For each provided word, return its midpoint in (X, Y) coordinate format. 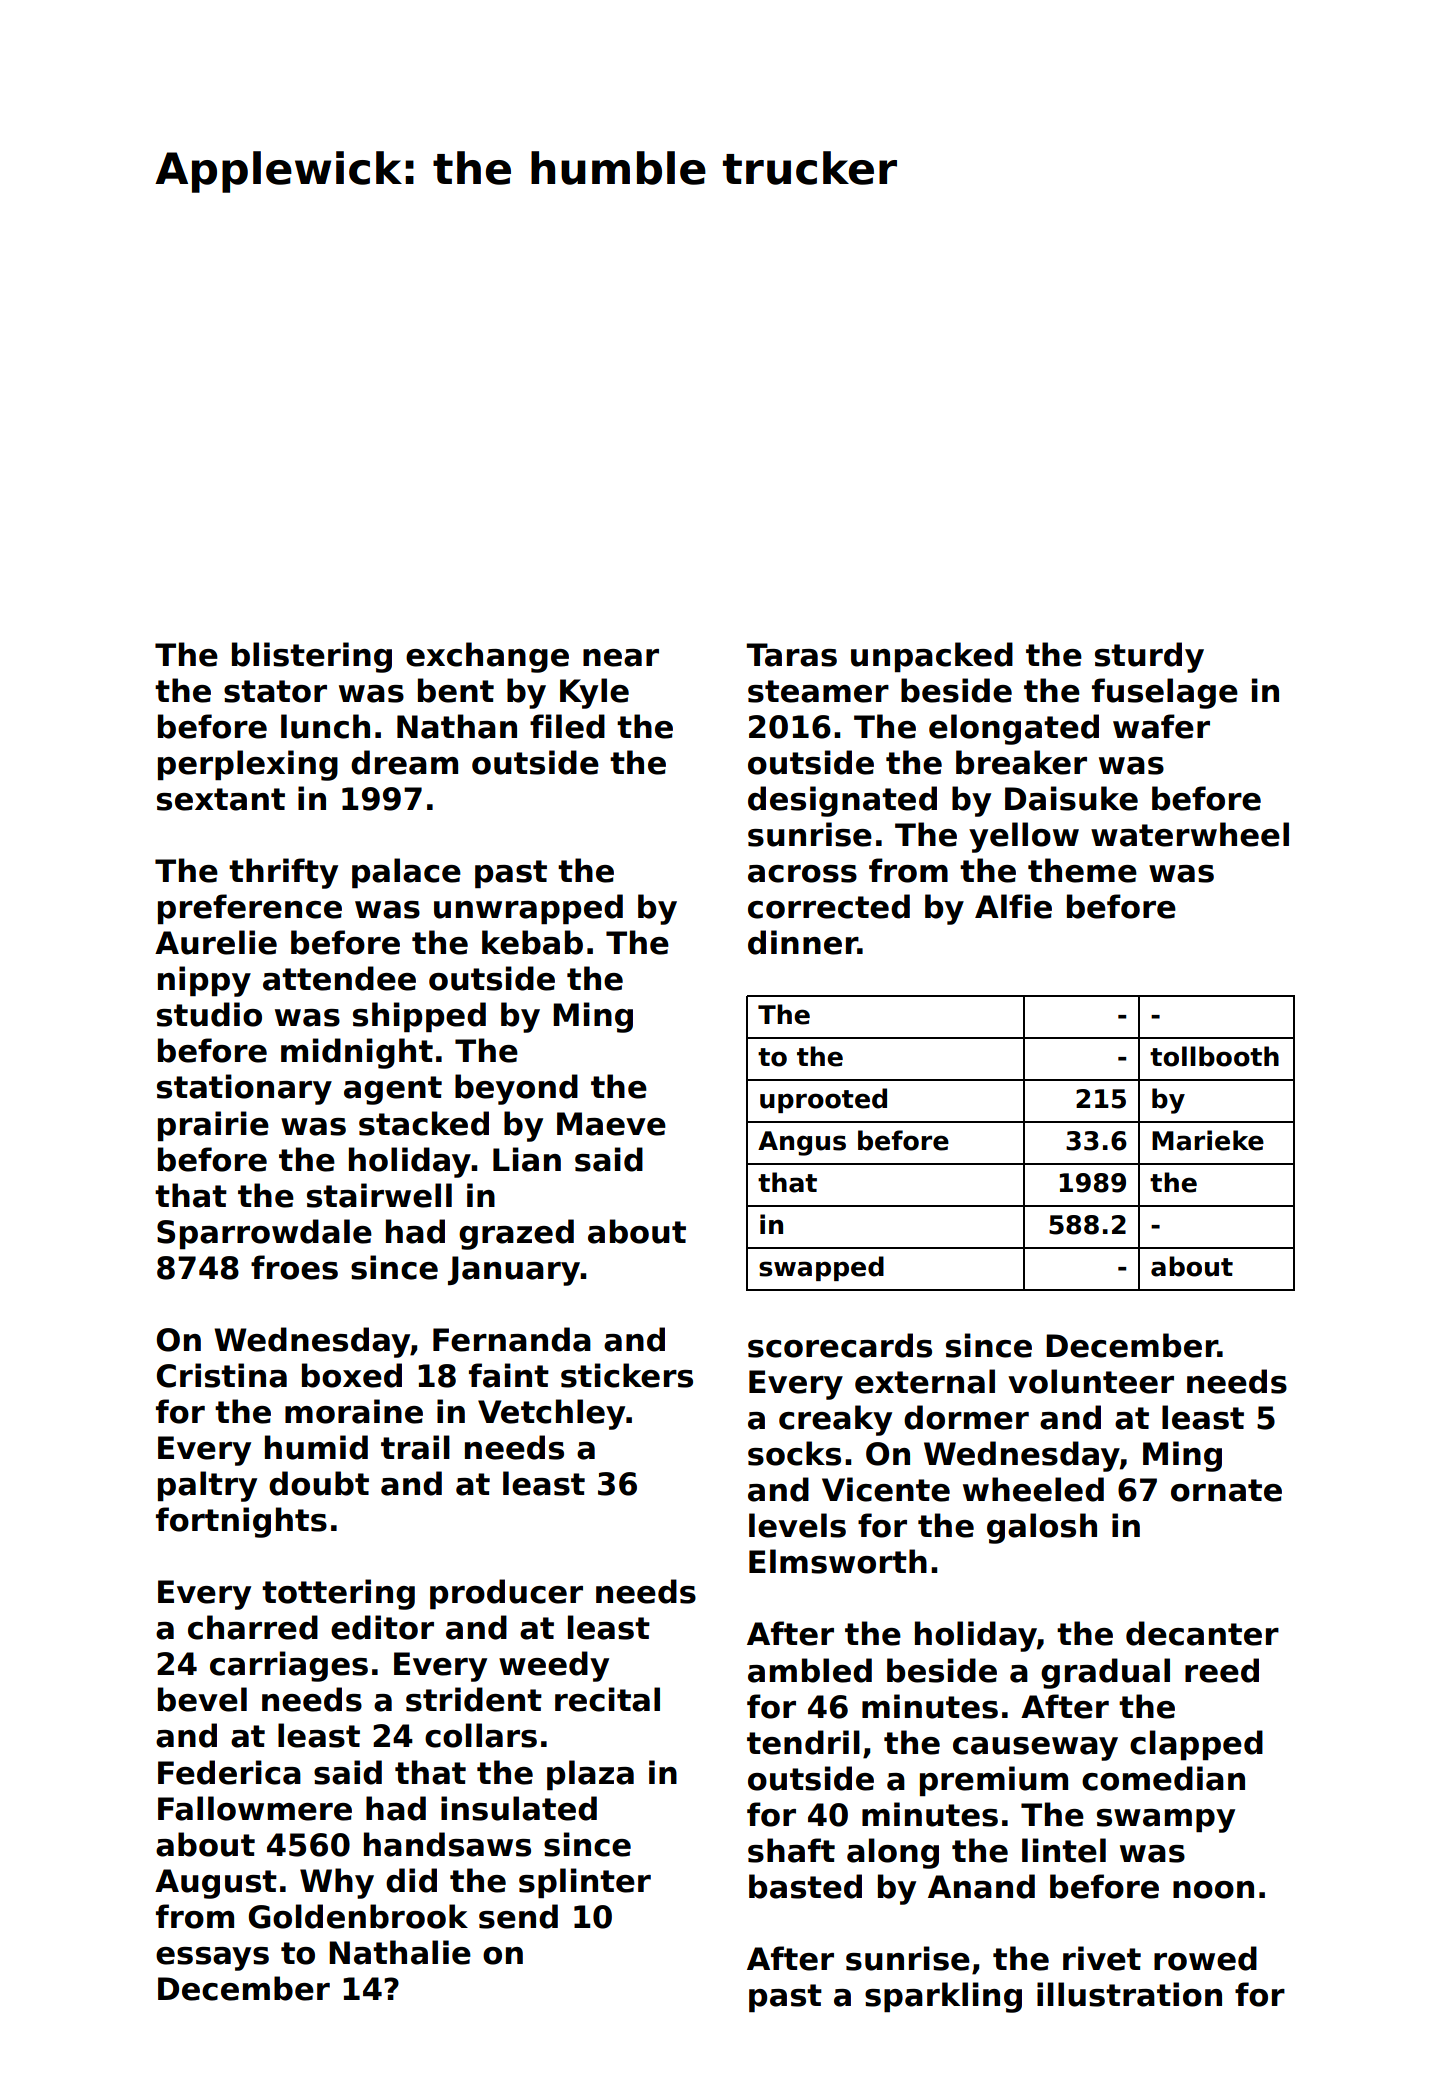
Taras (791, 655)
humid (316, 1447)
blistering (312, 657)
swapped (821, 1268)
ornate (1226, 1490)
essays (212, 1959)
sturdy (1149, 657)
